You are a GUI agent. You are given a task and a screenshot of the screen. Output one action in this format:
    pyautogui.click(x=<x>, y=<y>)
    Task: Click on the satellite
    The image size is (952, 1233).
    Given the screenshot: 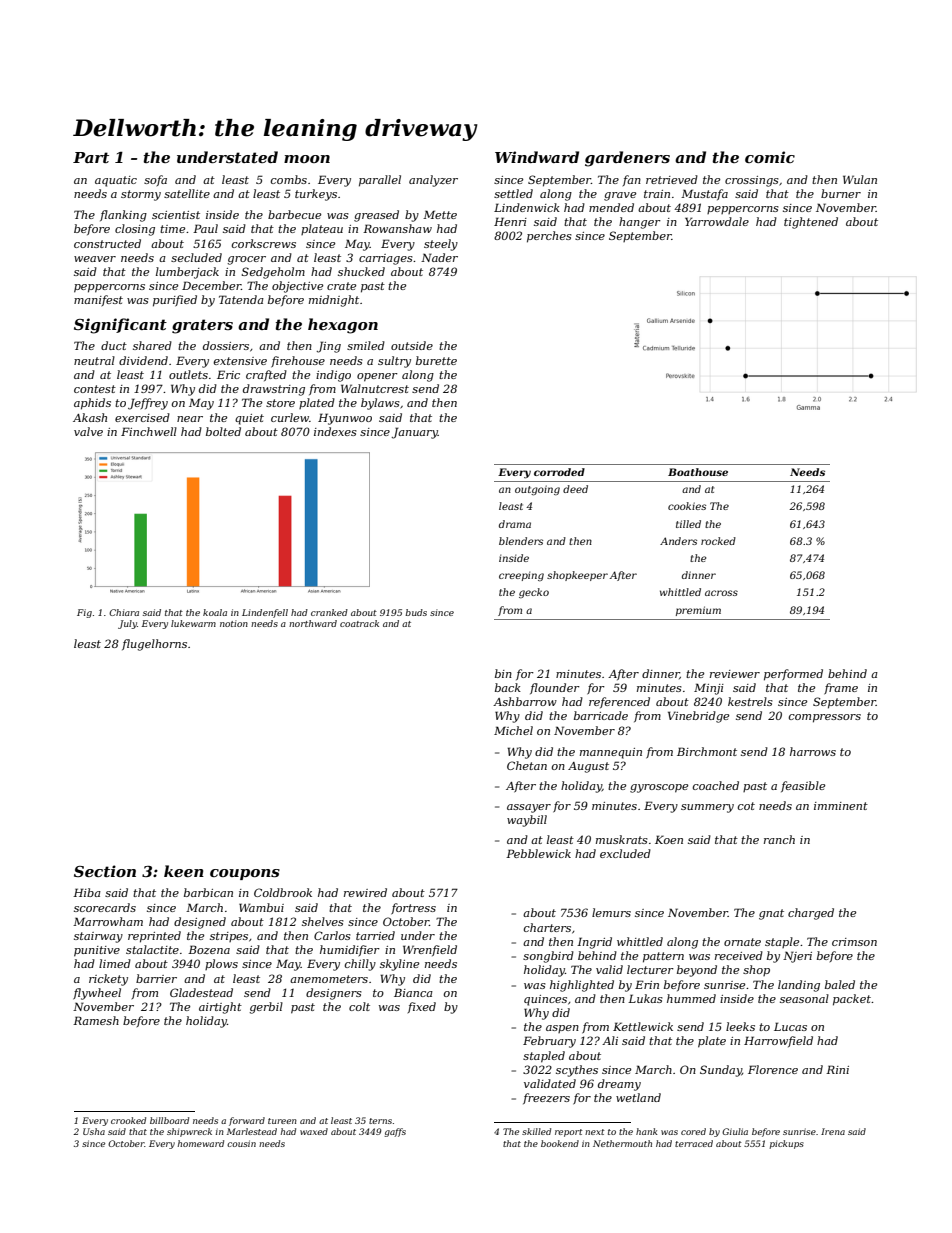 What is the action you would take?
    pyautogui.click(x=187, y=193)
